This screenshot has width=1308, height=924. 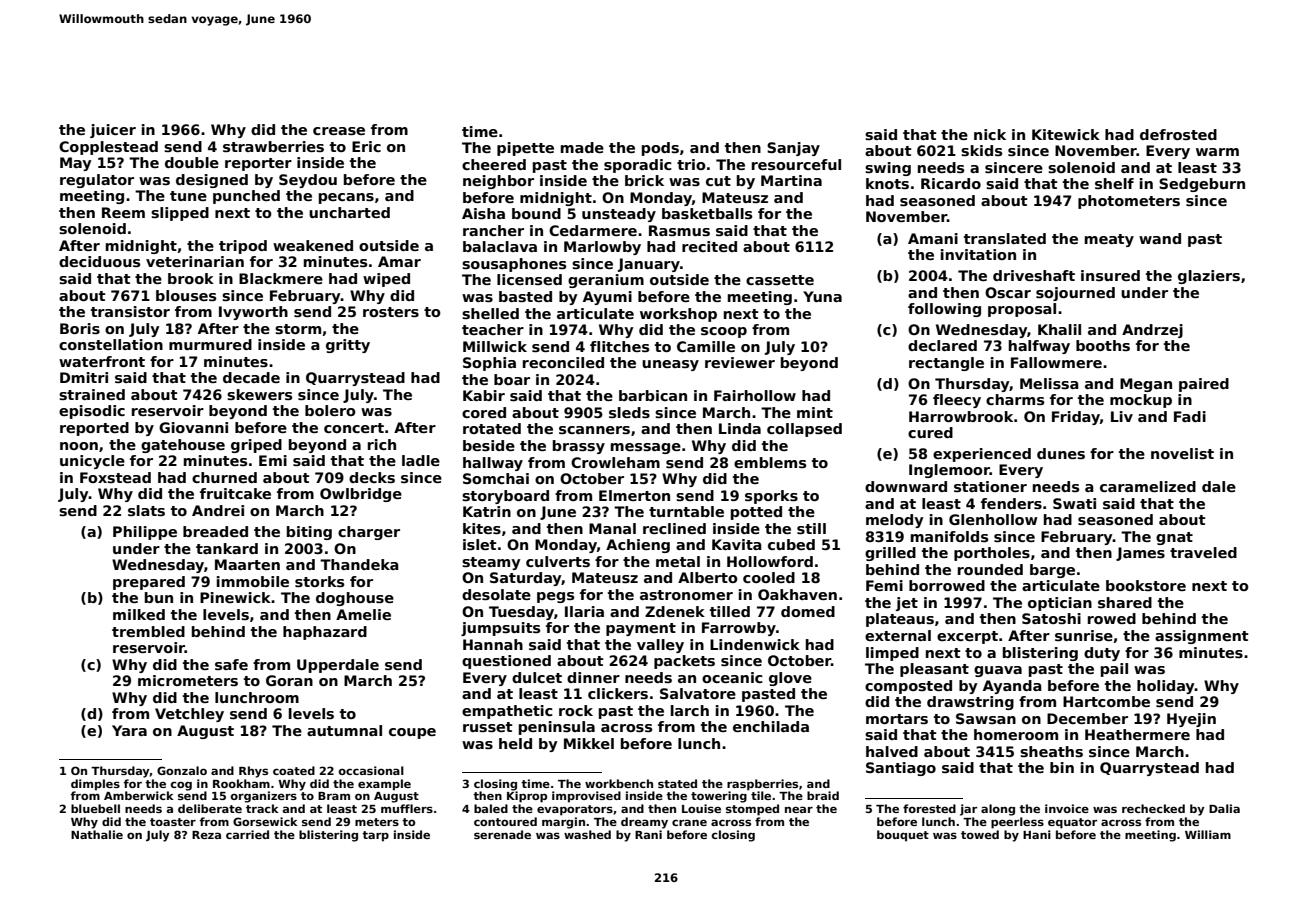 What do you see at coordinates (259, 394) in the screenshot?
I see `skewers` at bounding box center [259, 394].
